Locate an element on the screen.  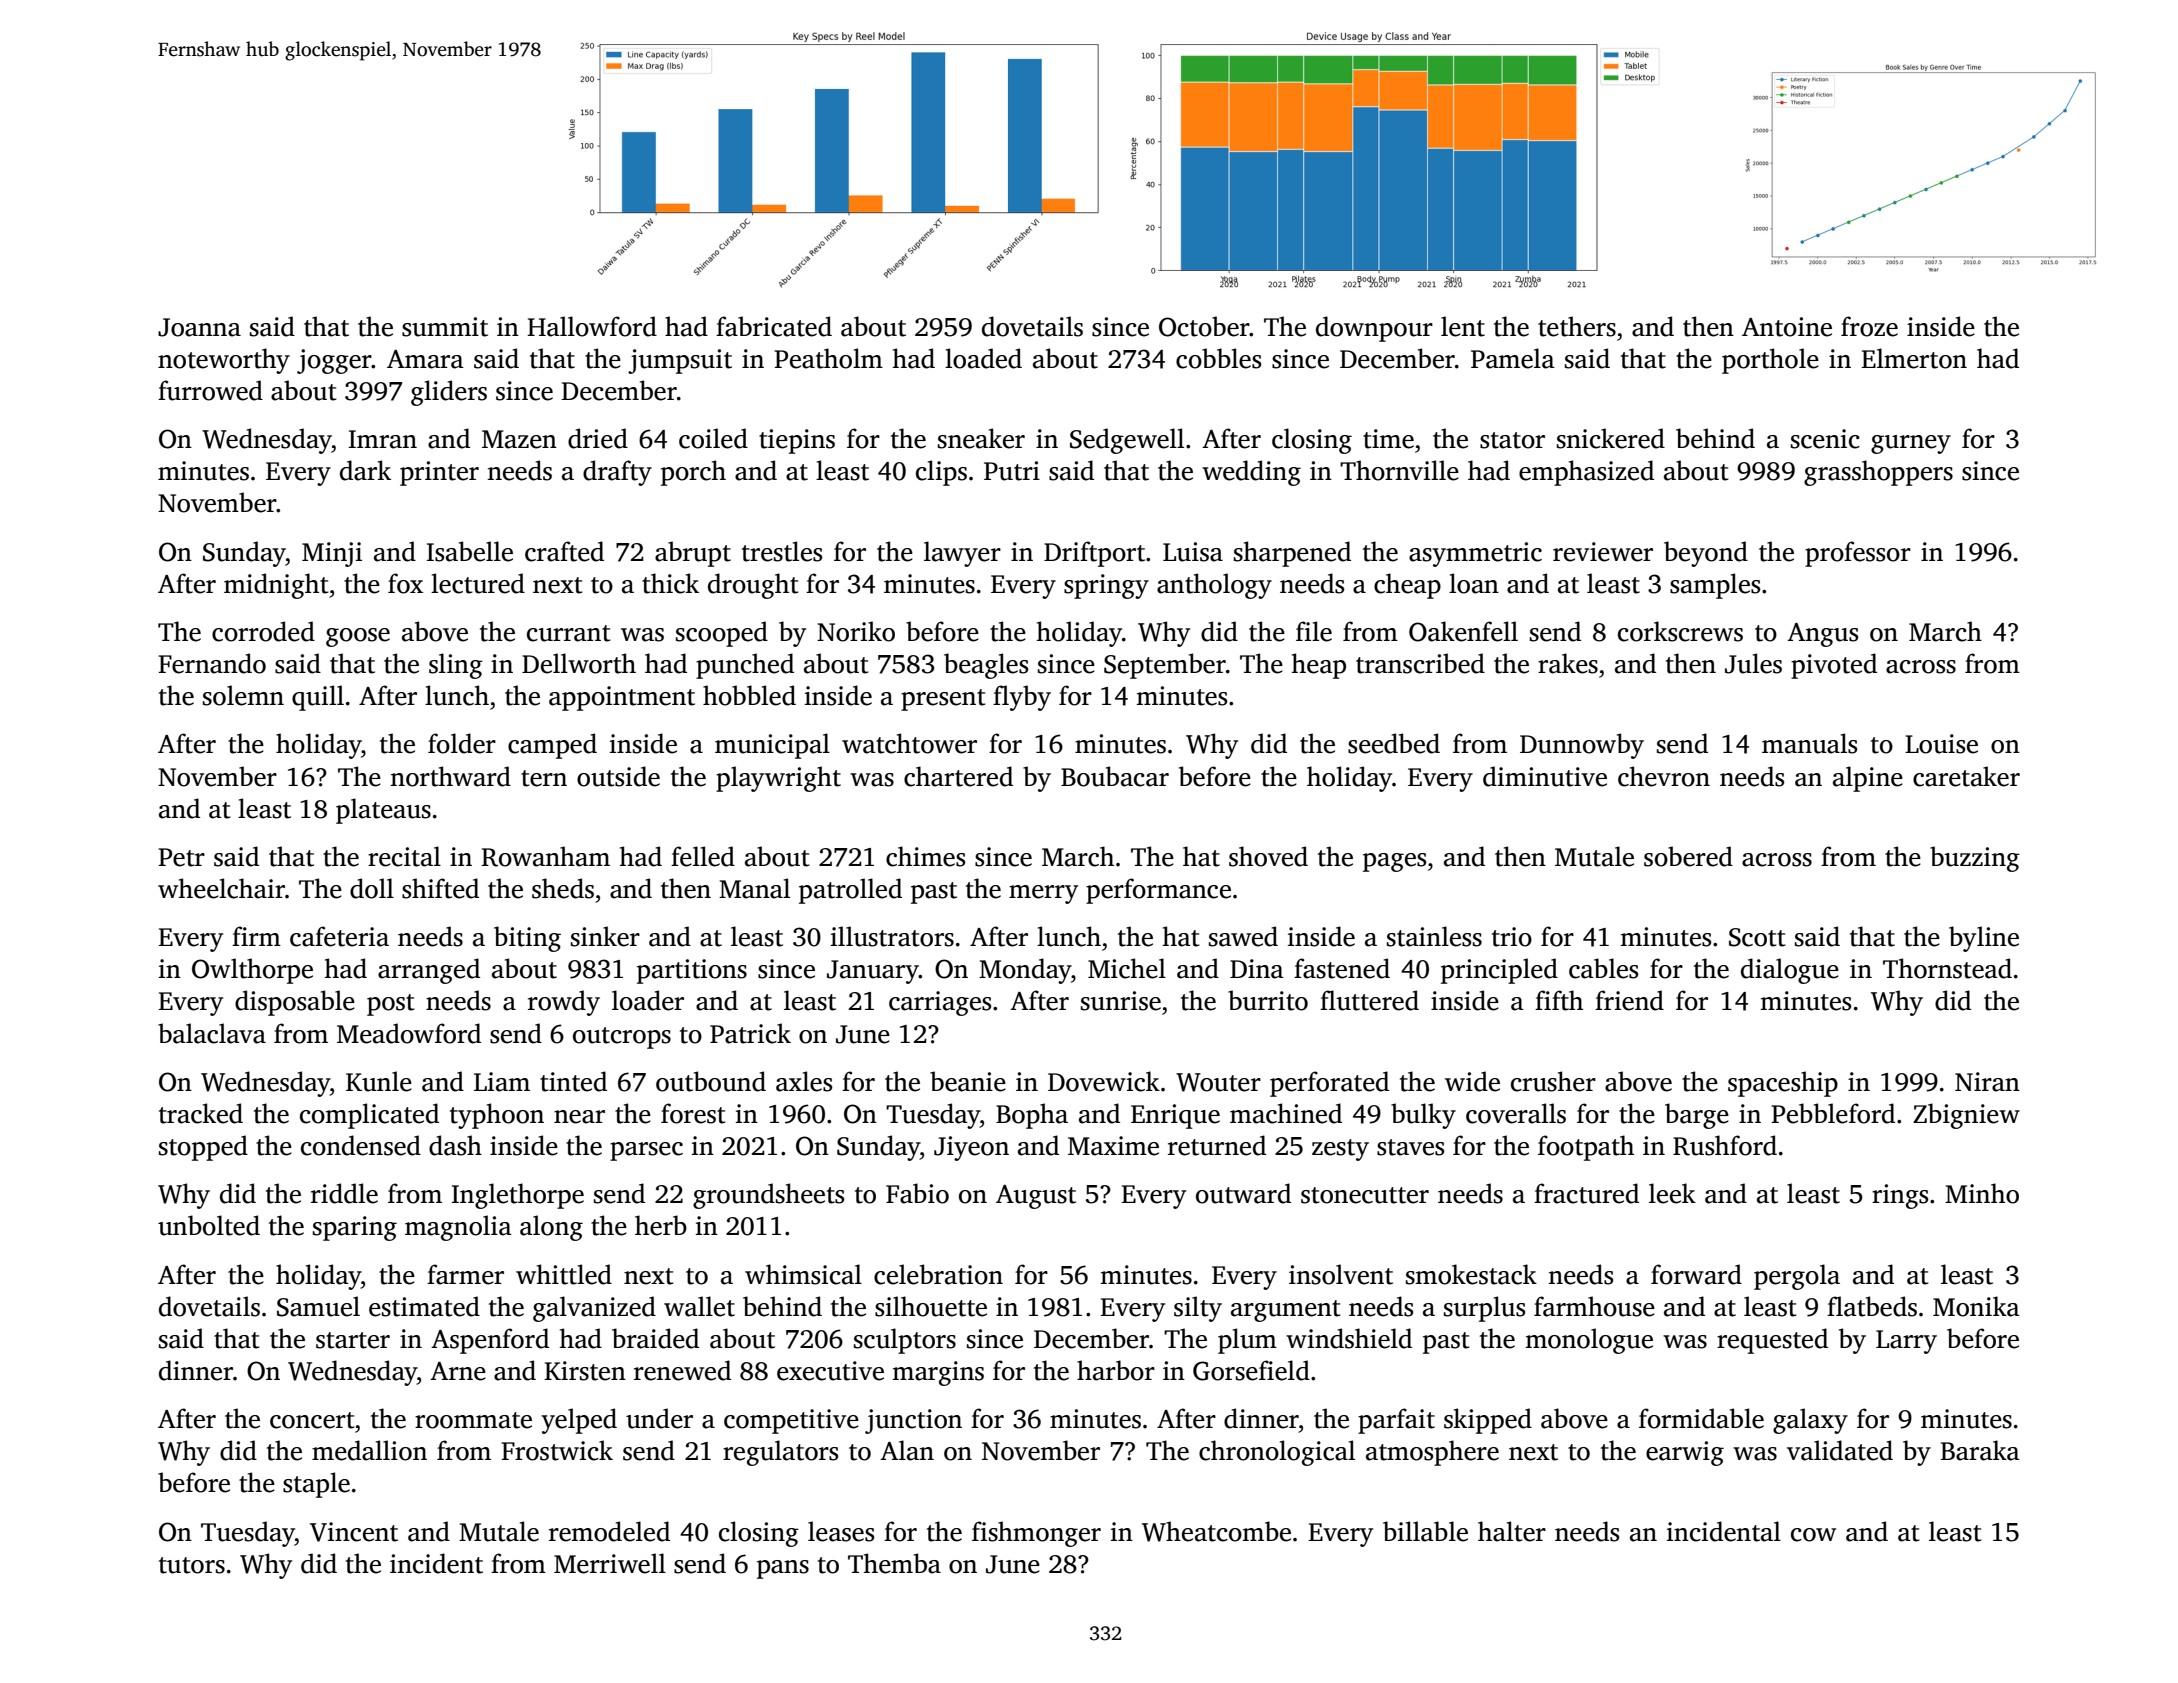
jogger is located at coordinates (334, 361).
